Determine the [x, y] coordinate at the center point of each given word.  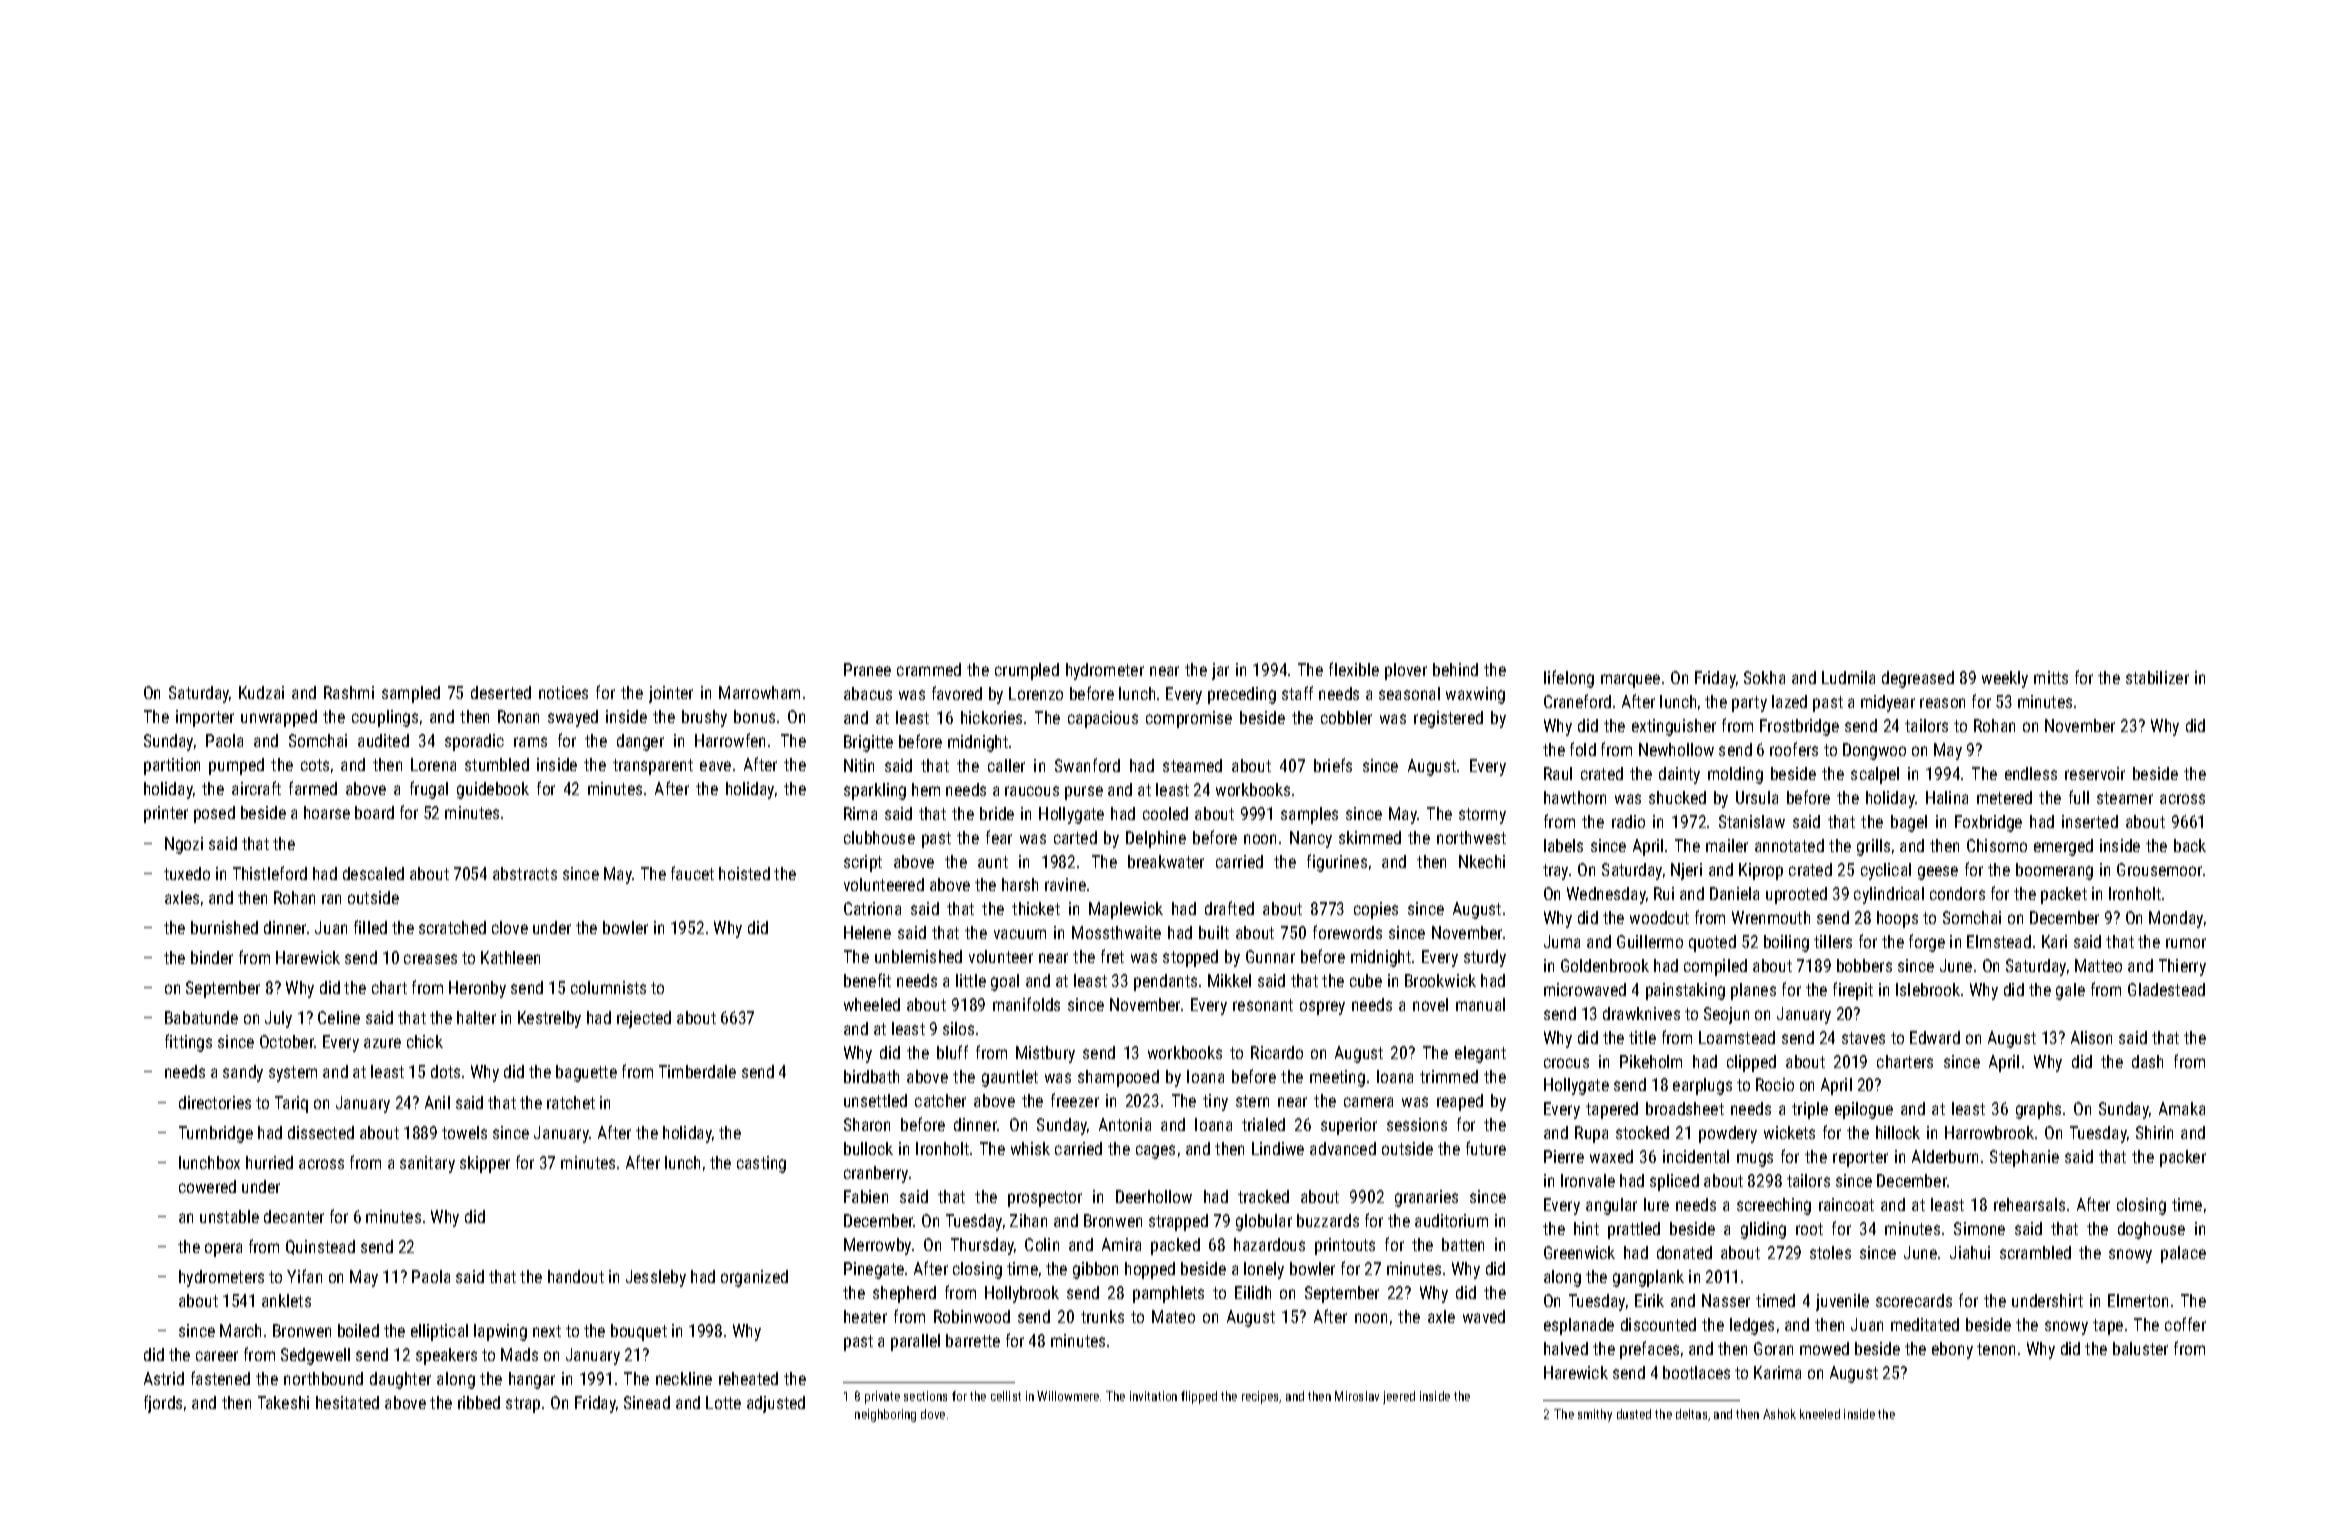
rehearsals [2029, 1204]
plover [1406, 671]
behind [1455, 669]
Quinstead [320, 1247]
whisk [1030, 1148]
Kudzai [261, 692]
